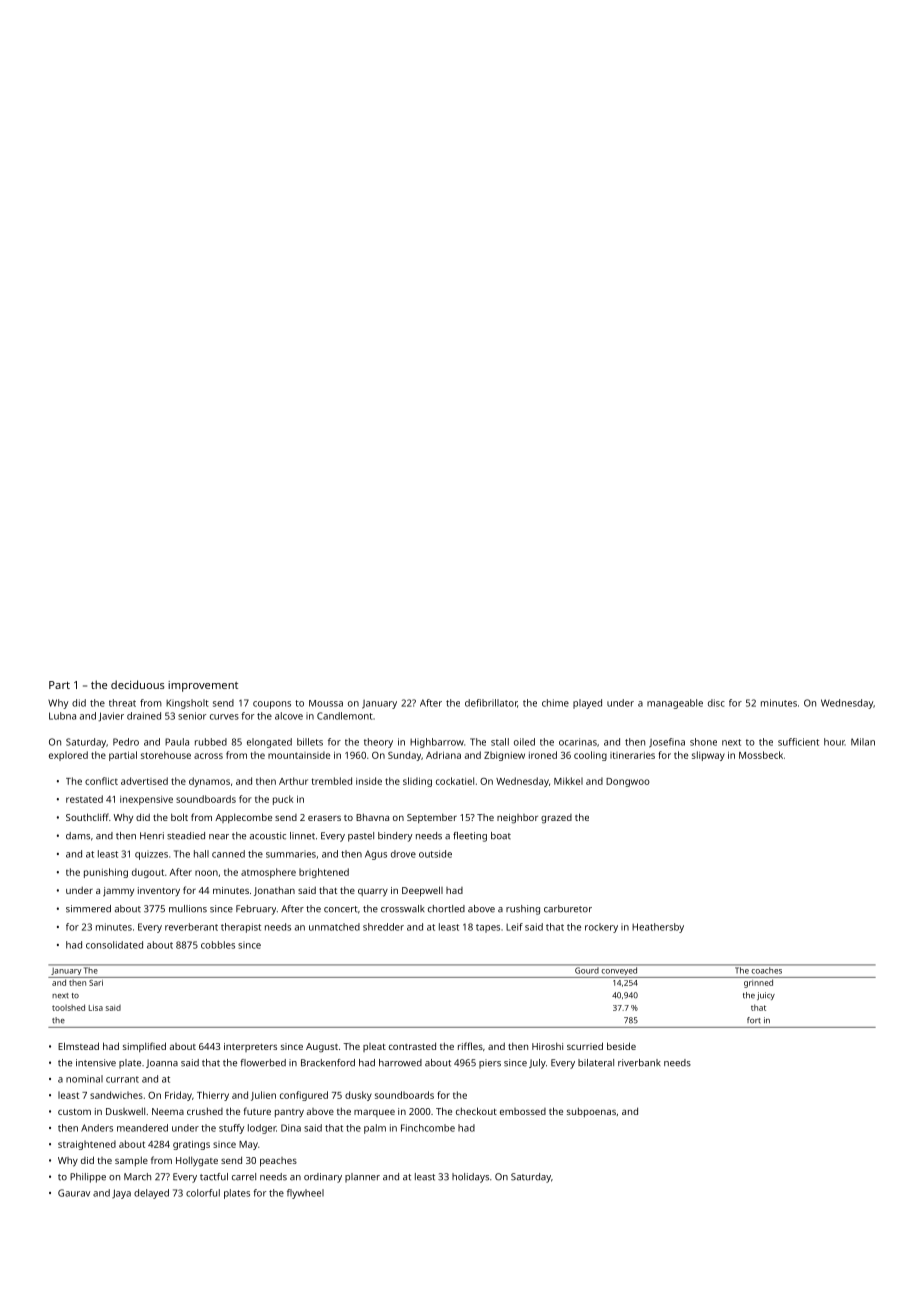 Image resolution: width=924 pixels, height=1308 pixels. I want to click on brightened, so click(324, 873).
